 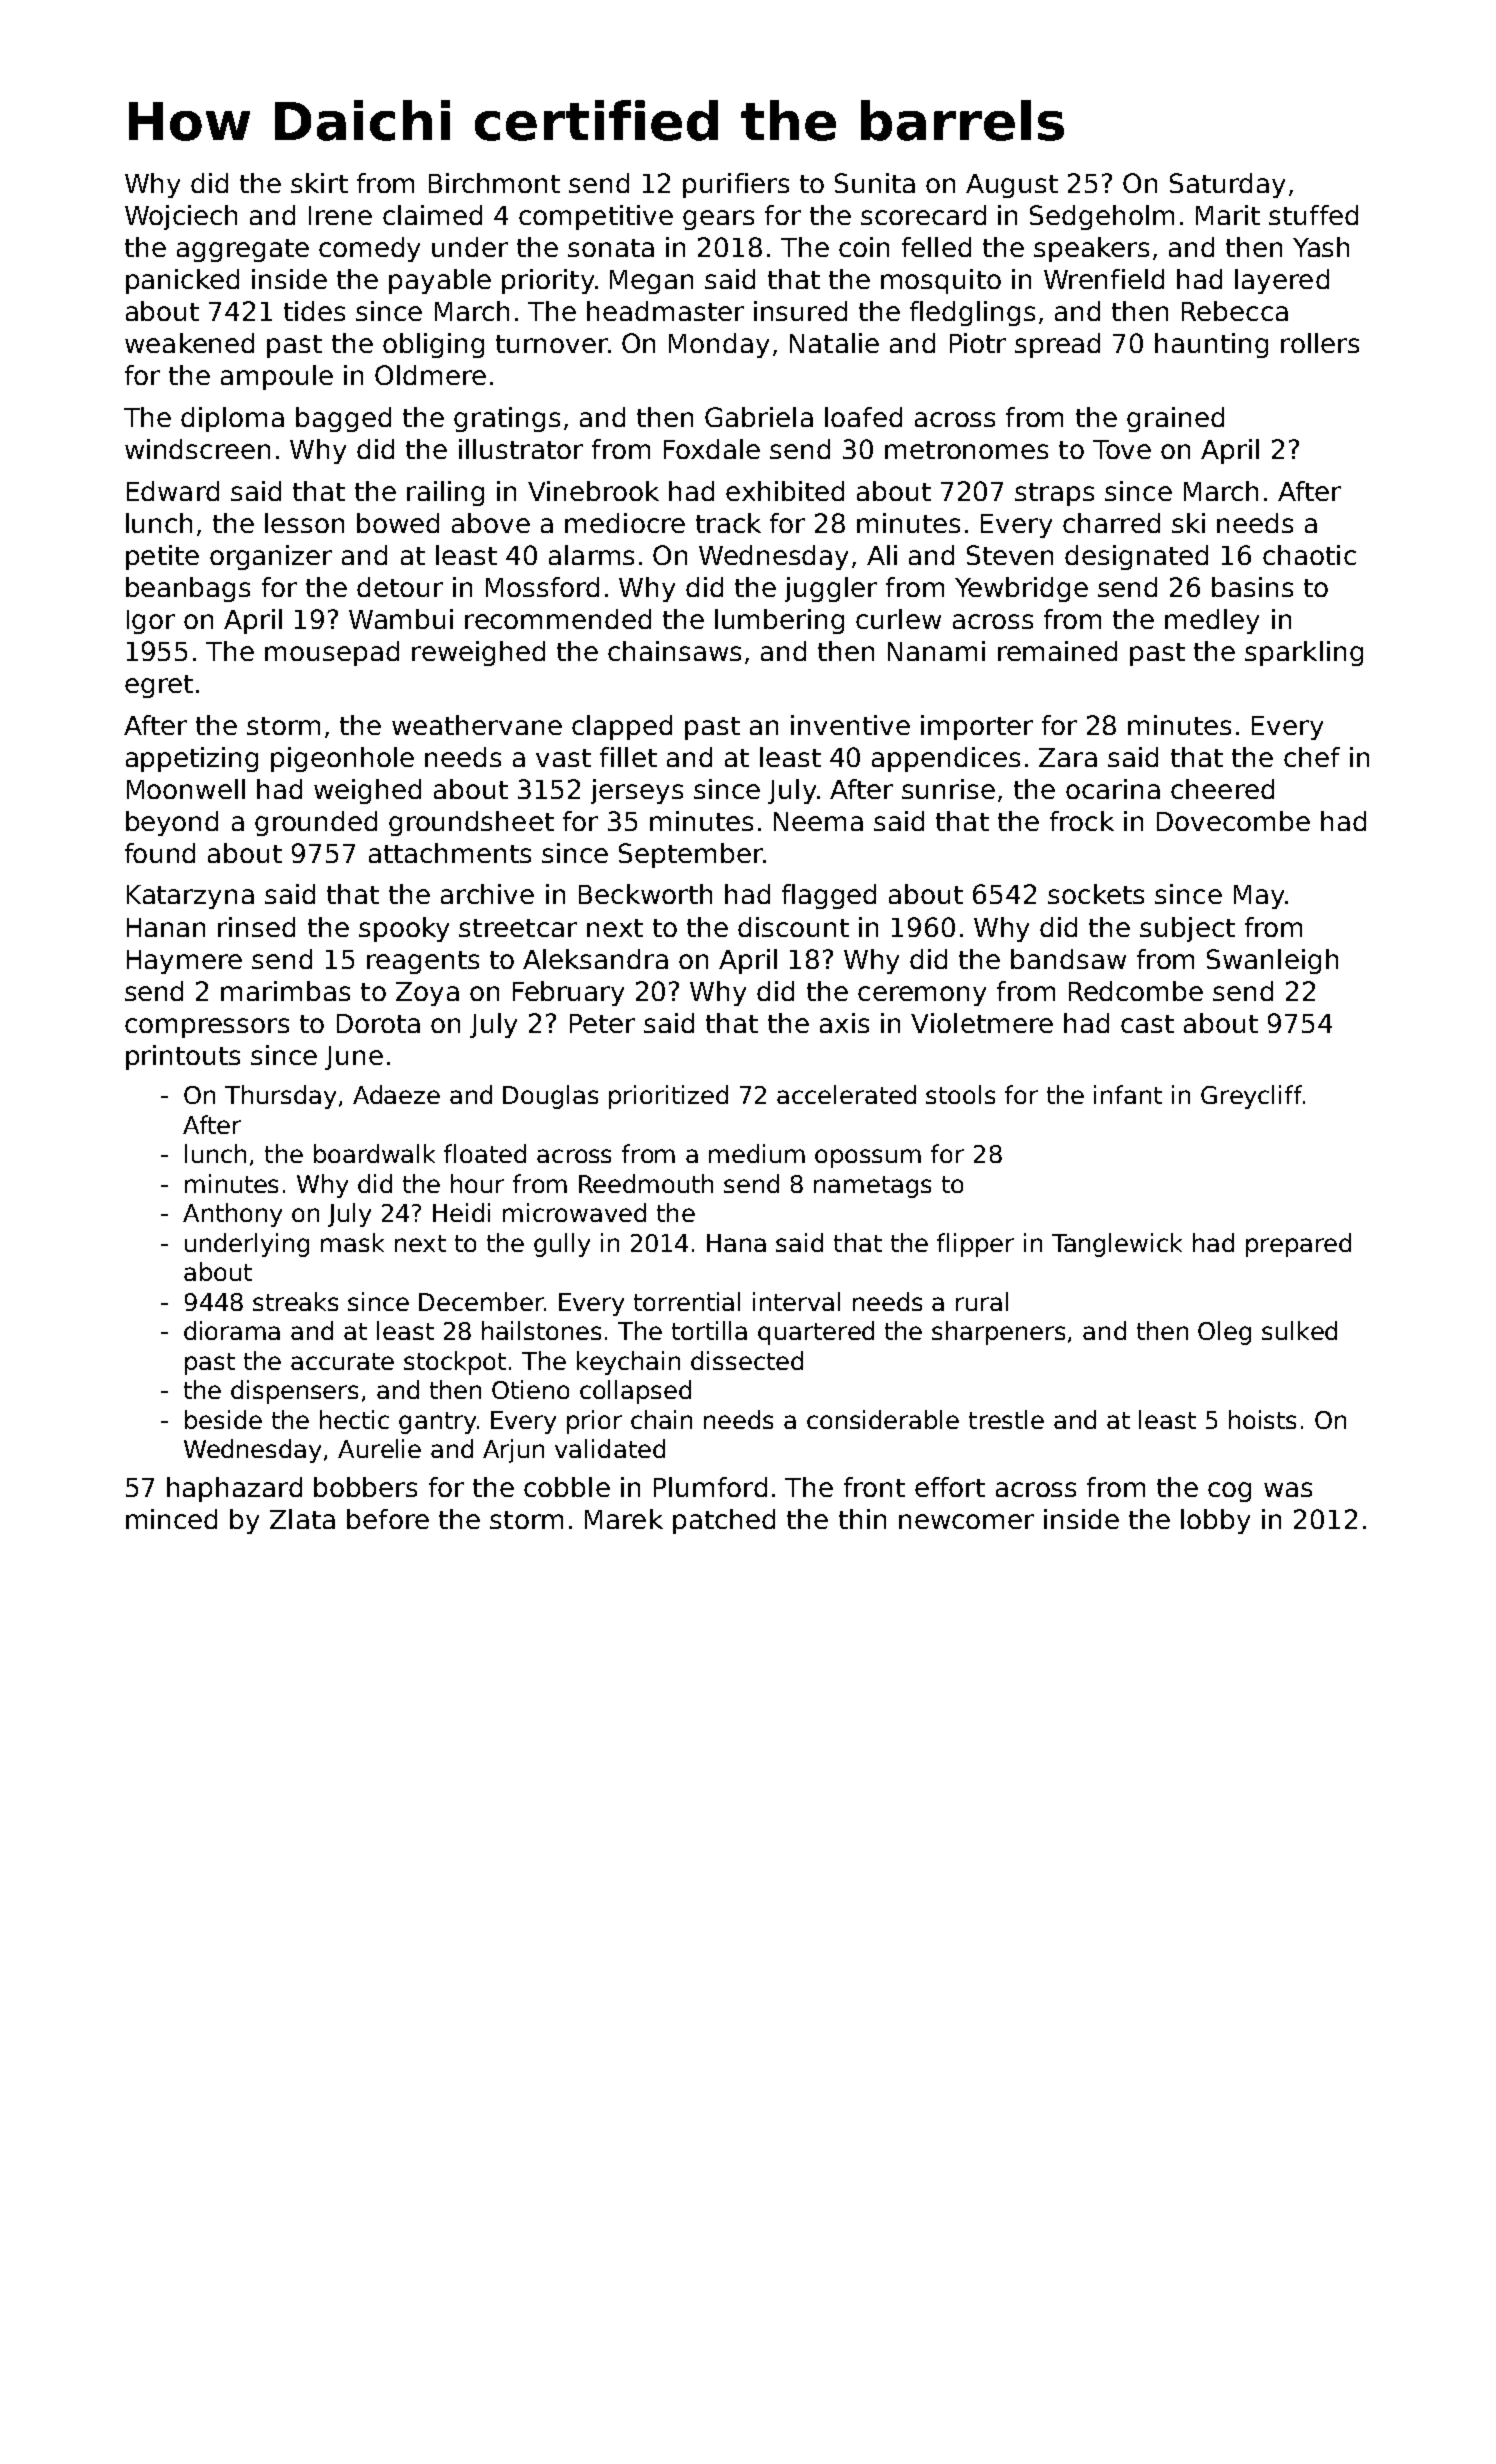 What do you see at coordinates (883, 1419) in the image?
I see `considerable` at bounding box center [883, 1419].
